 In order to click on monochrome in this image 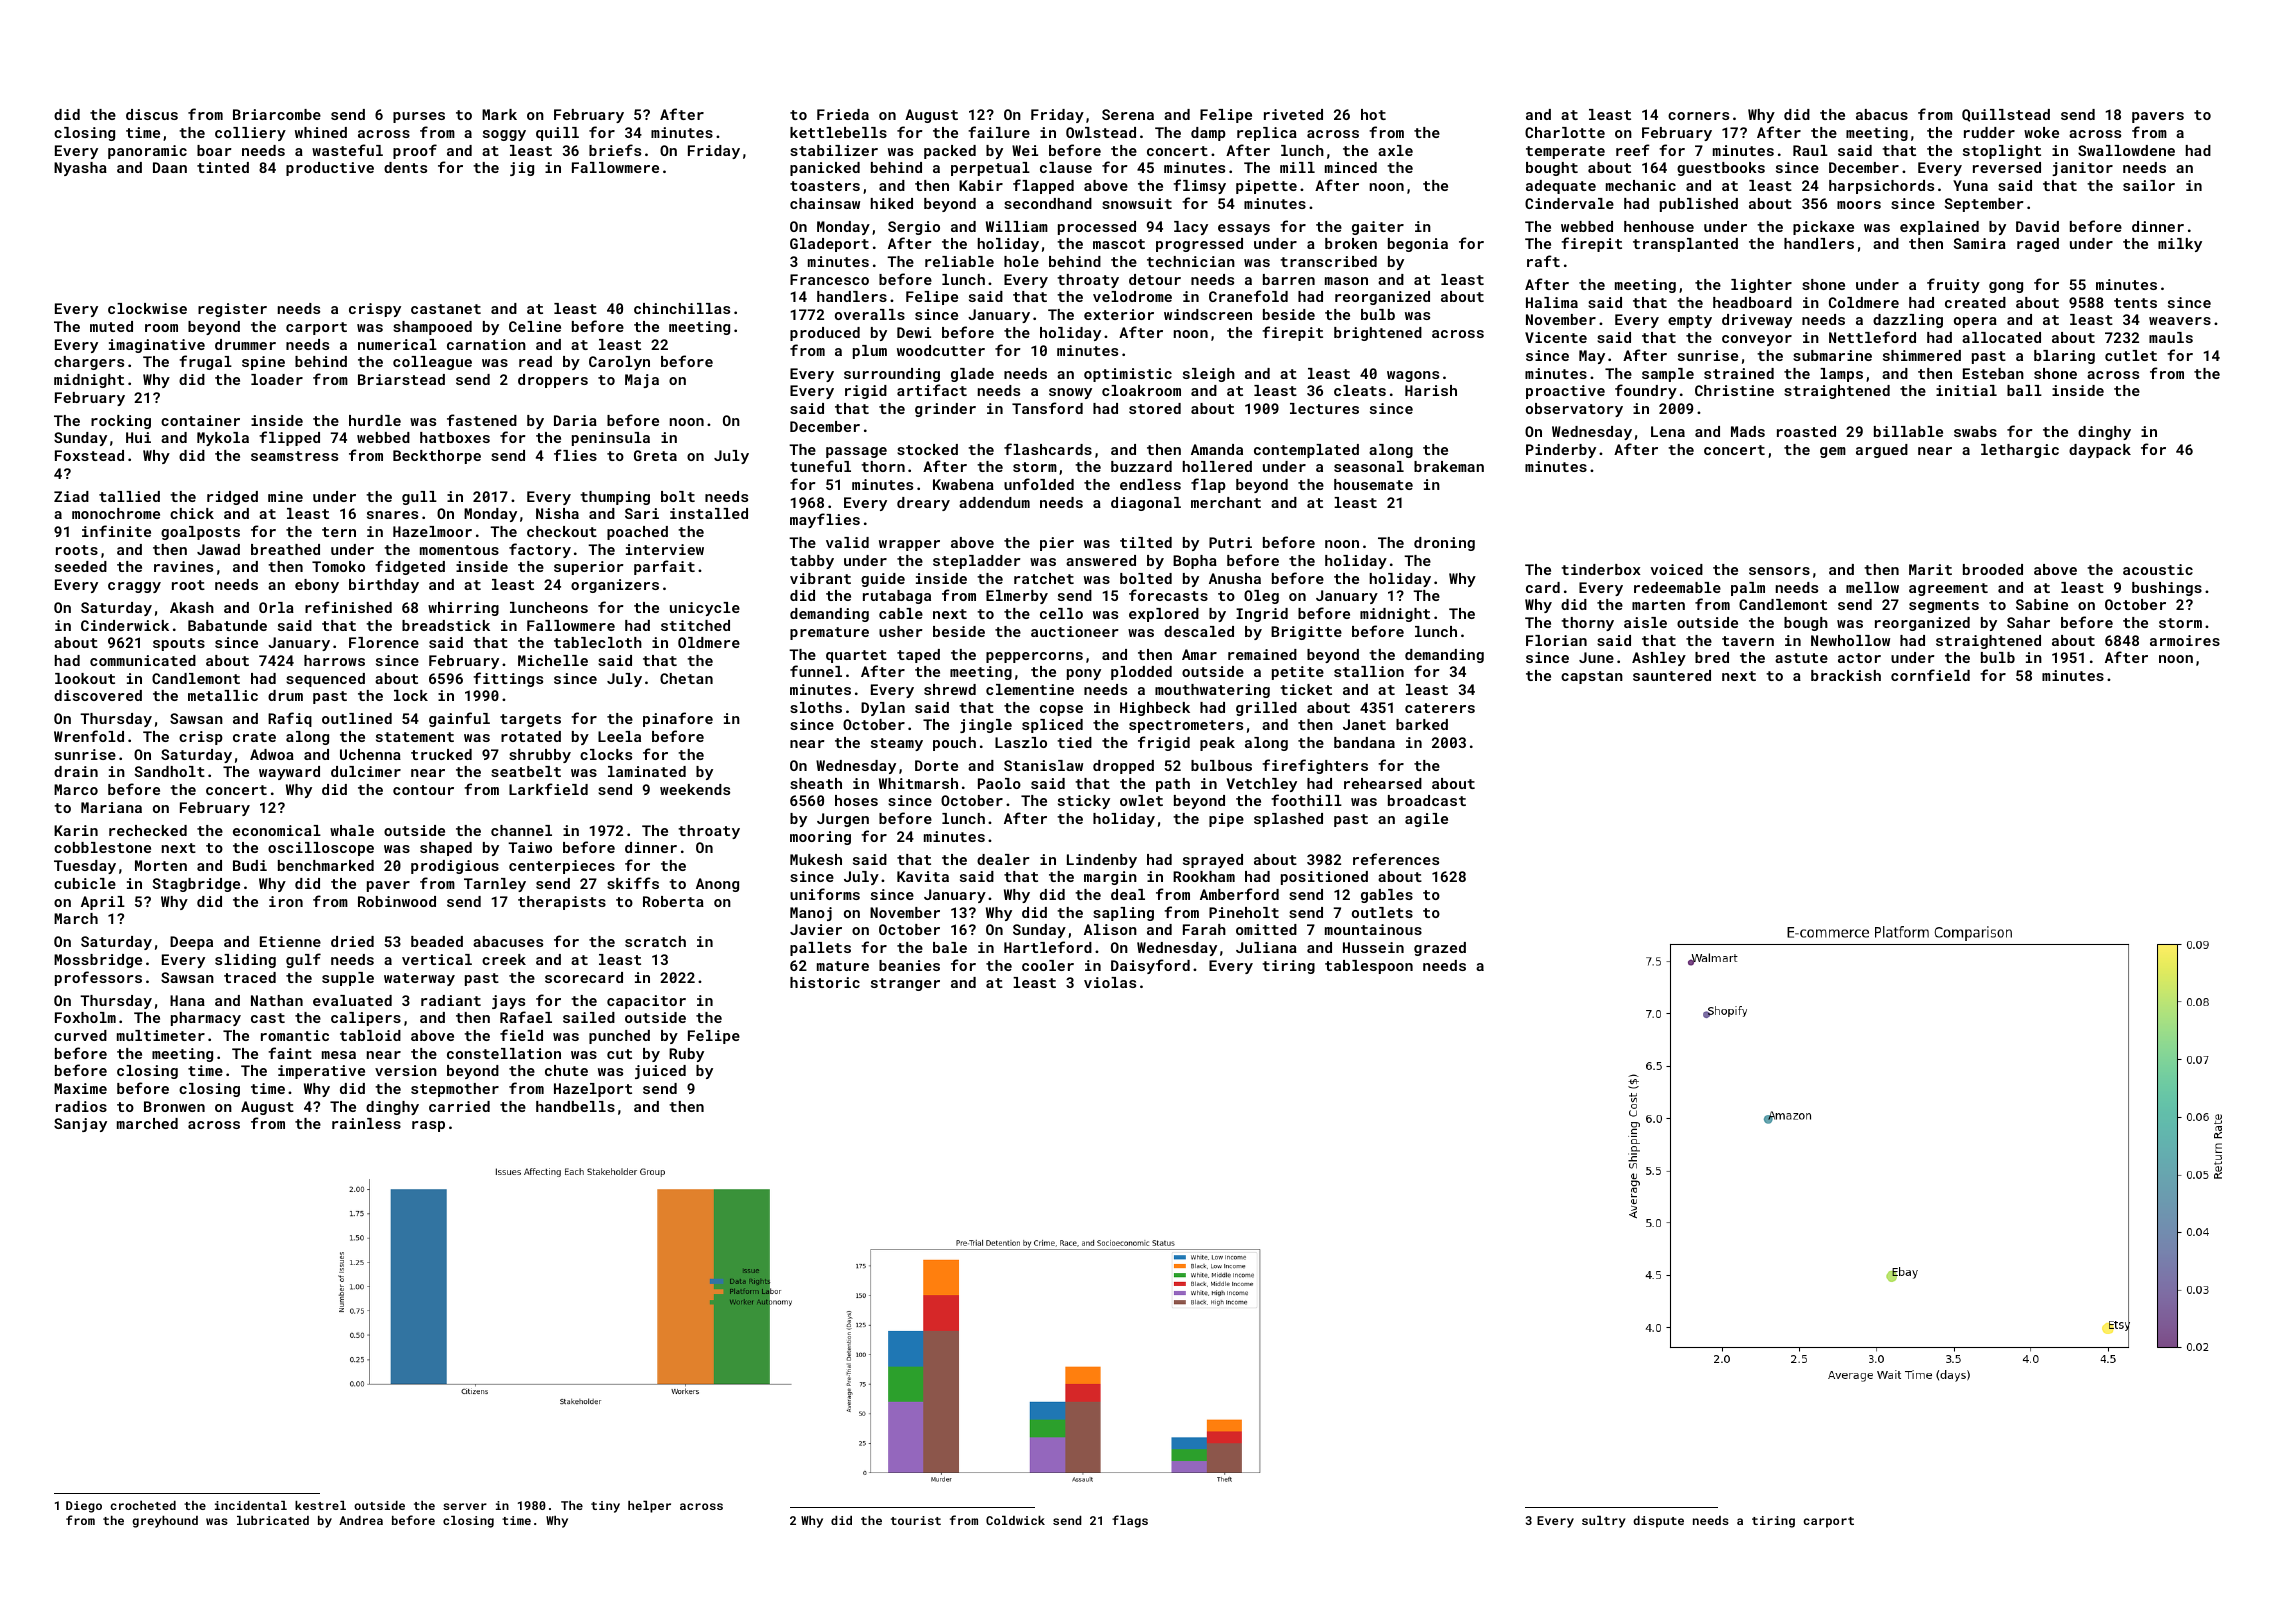, I will do `click(116, 513)`.
